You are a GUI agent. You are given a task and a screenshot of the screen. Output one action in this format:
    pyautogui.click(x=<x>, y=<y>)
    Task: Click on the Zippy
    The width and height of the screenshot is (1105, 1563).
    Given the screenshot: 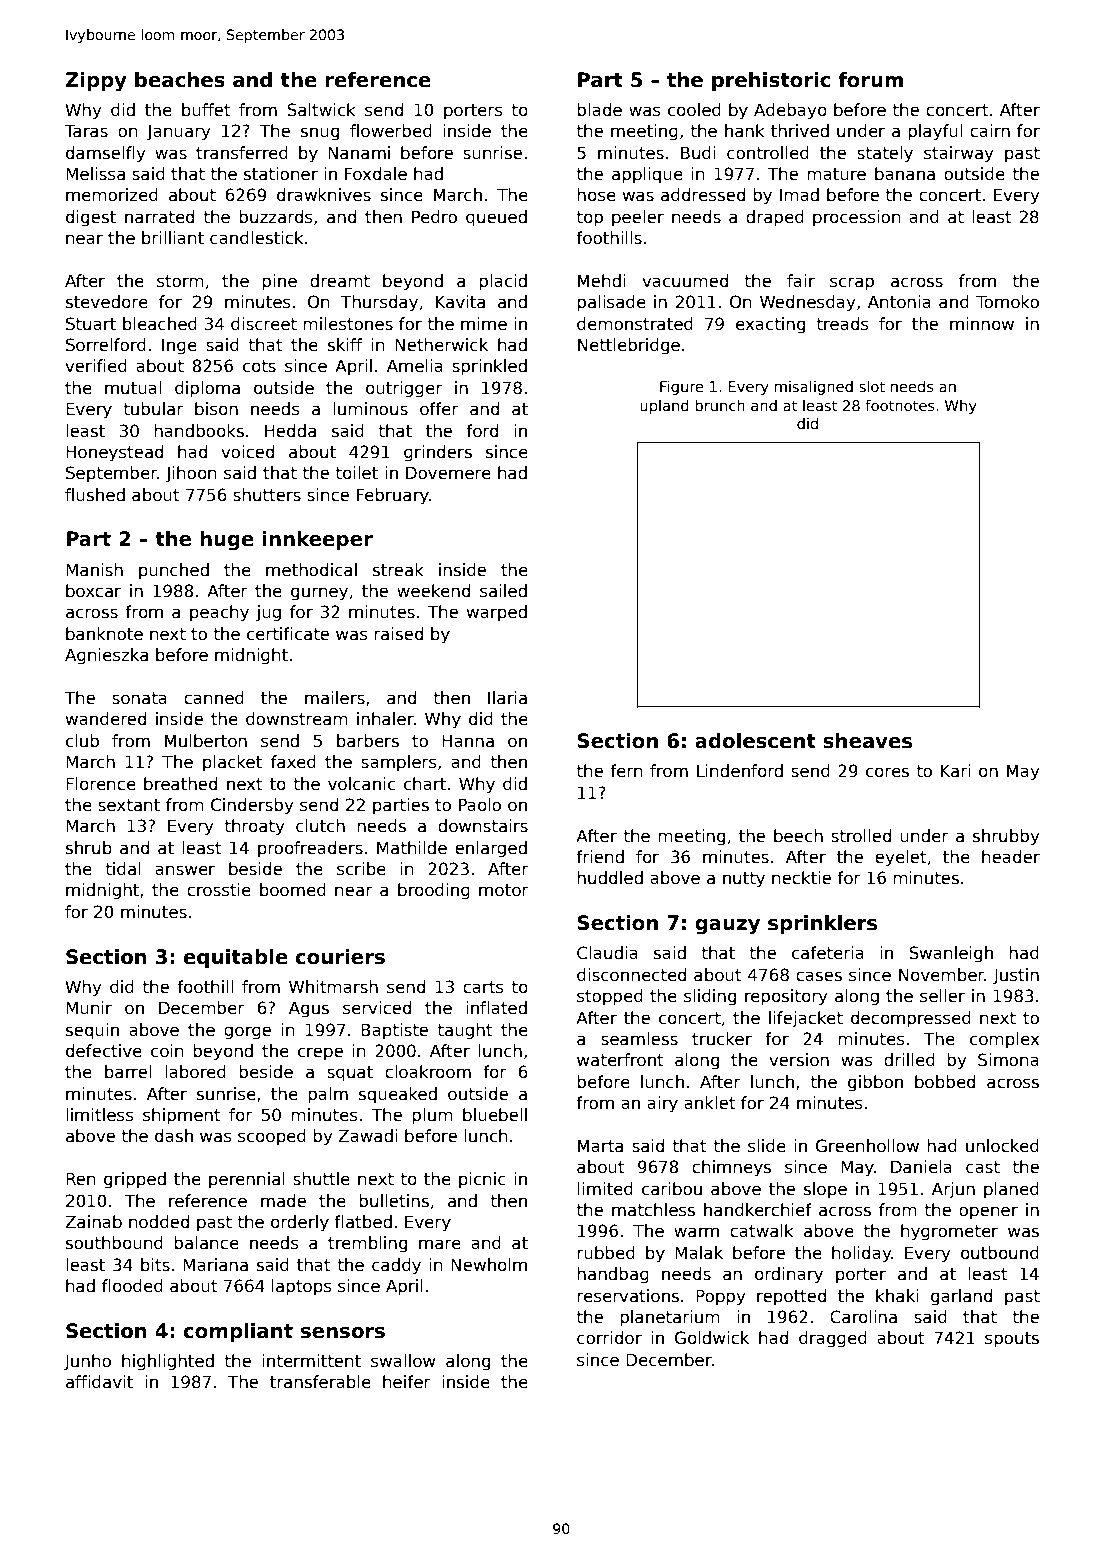 What is the action you would take?
    pyautogui.click(x=96, y=82)
